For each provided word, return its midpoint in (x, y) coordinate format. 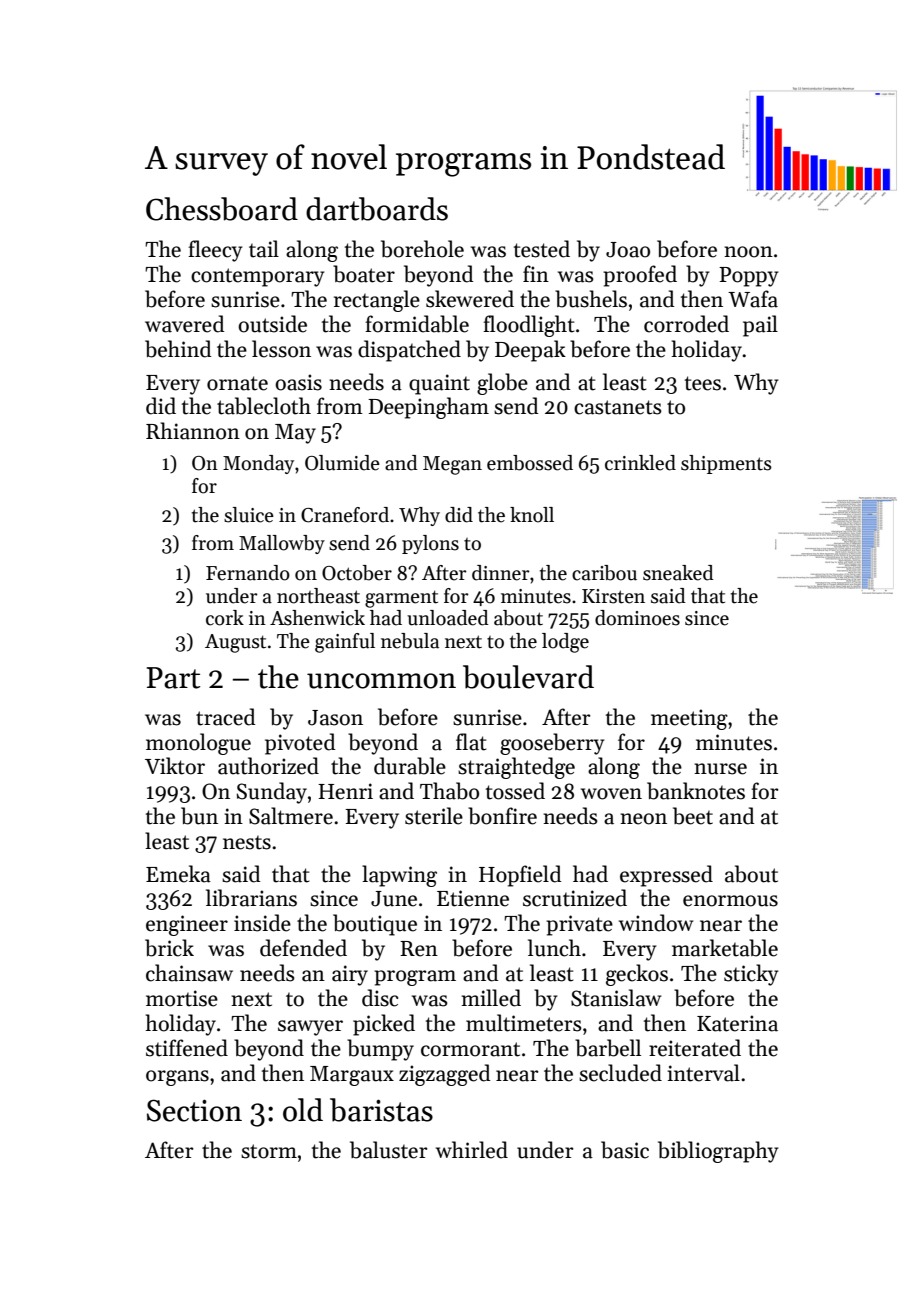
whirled (472, 1150)
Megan (452, 465)
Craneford (345, 515)
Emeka (178, 874)
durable (410, 766)
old (303, 1110)
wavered (185, 324)
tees (703, 383)
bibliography (718, 1152)
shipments (726, 464)
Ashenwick (317, 618)
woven (611, 794)
